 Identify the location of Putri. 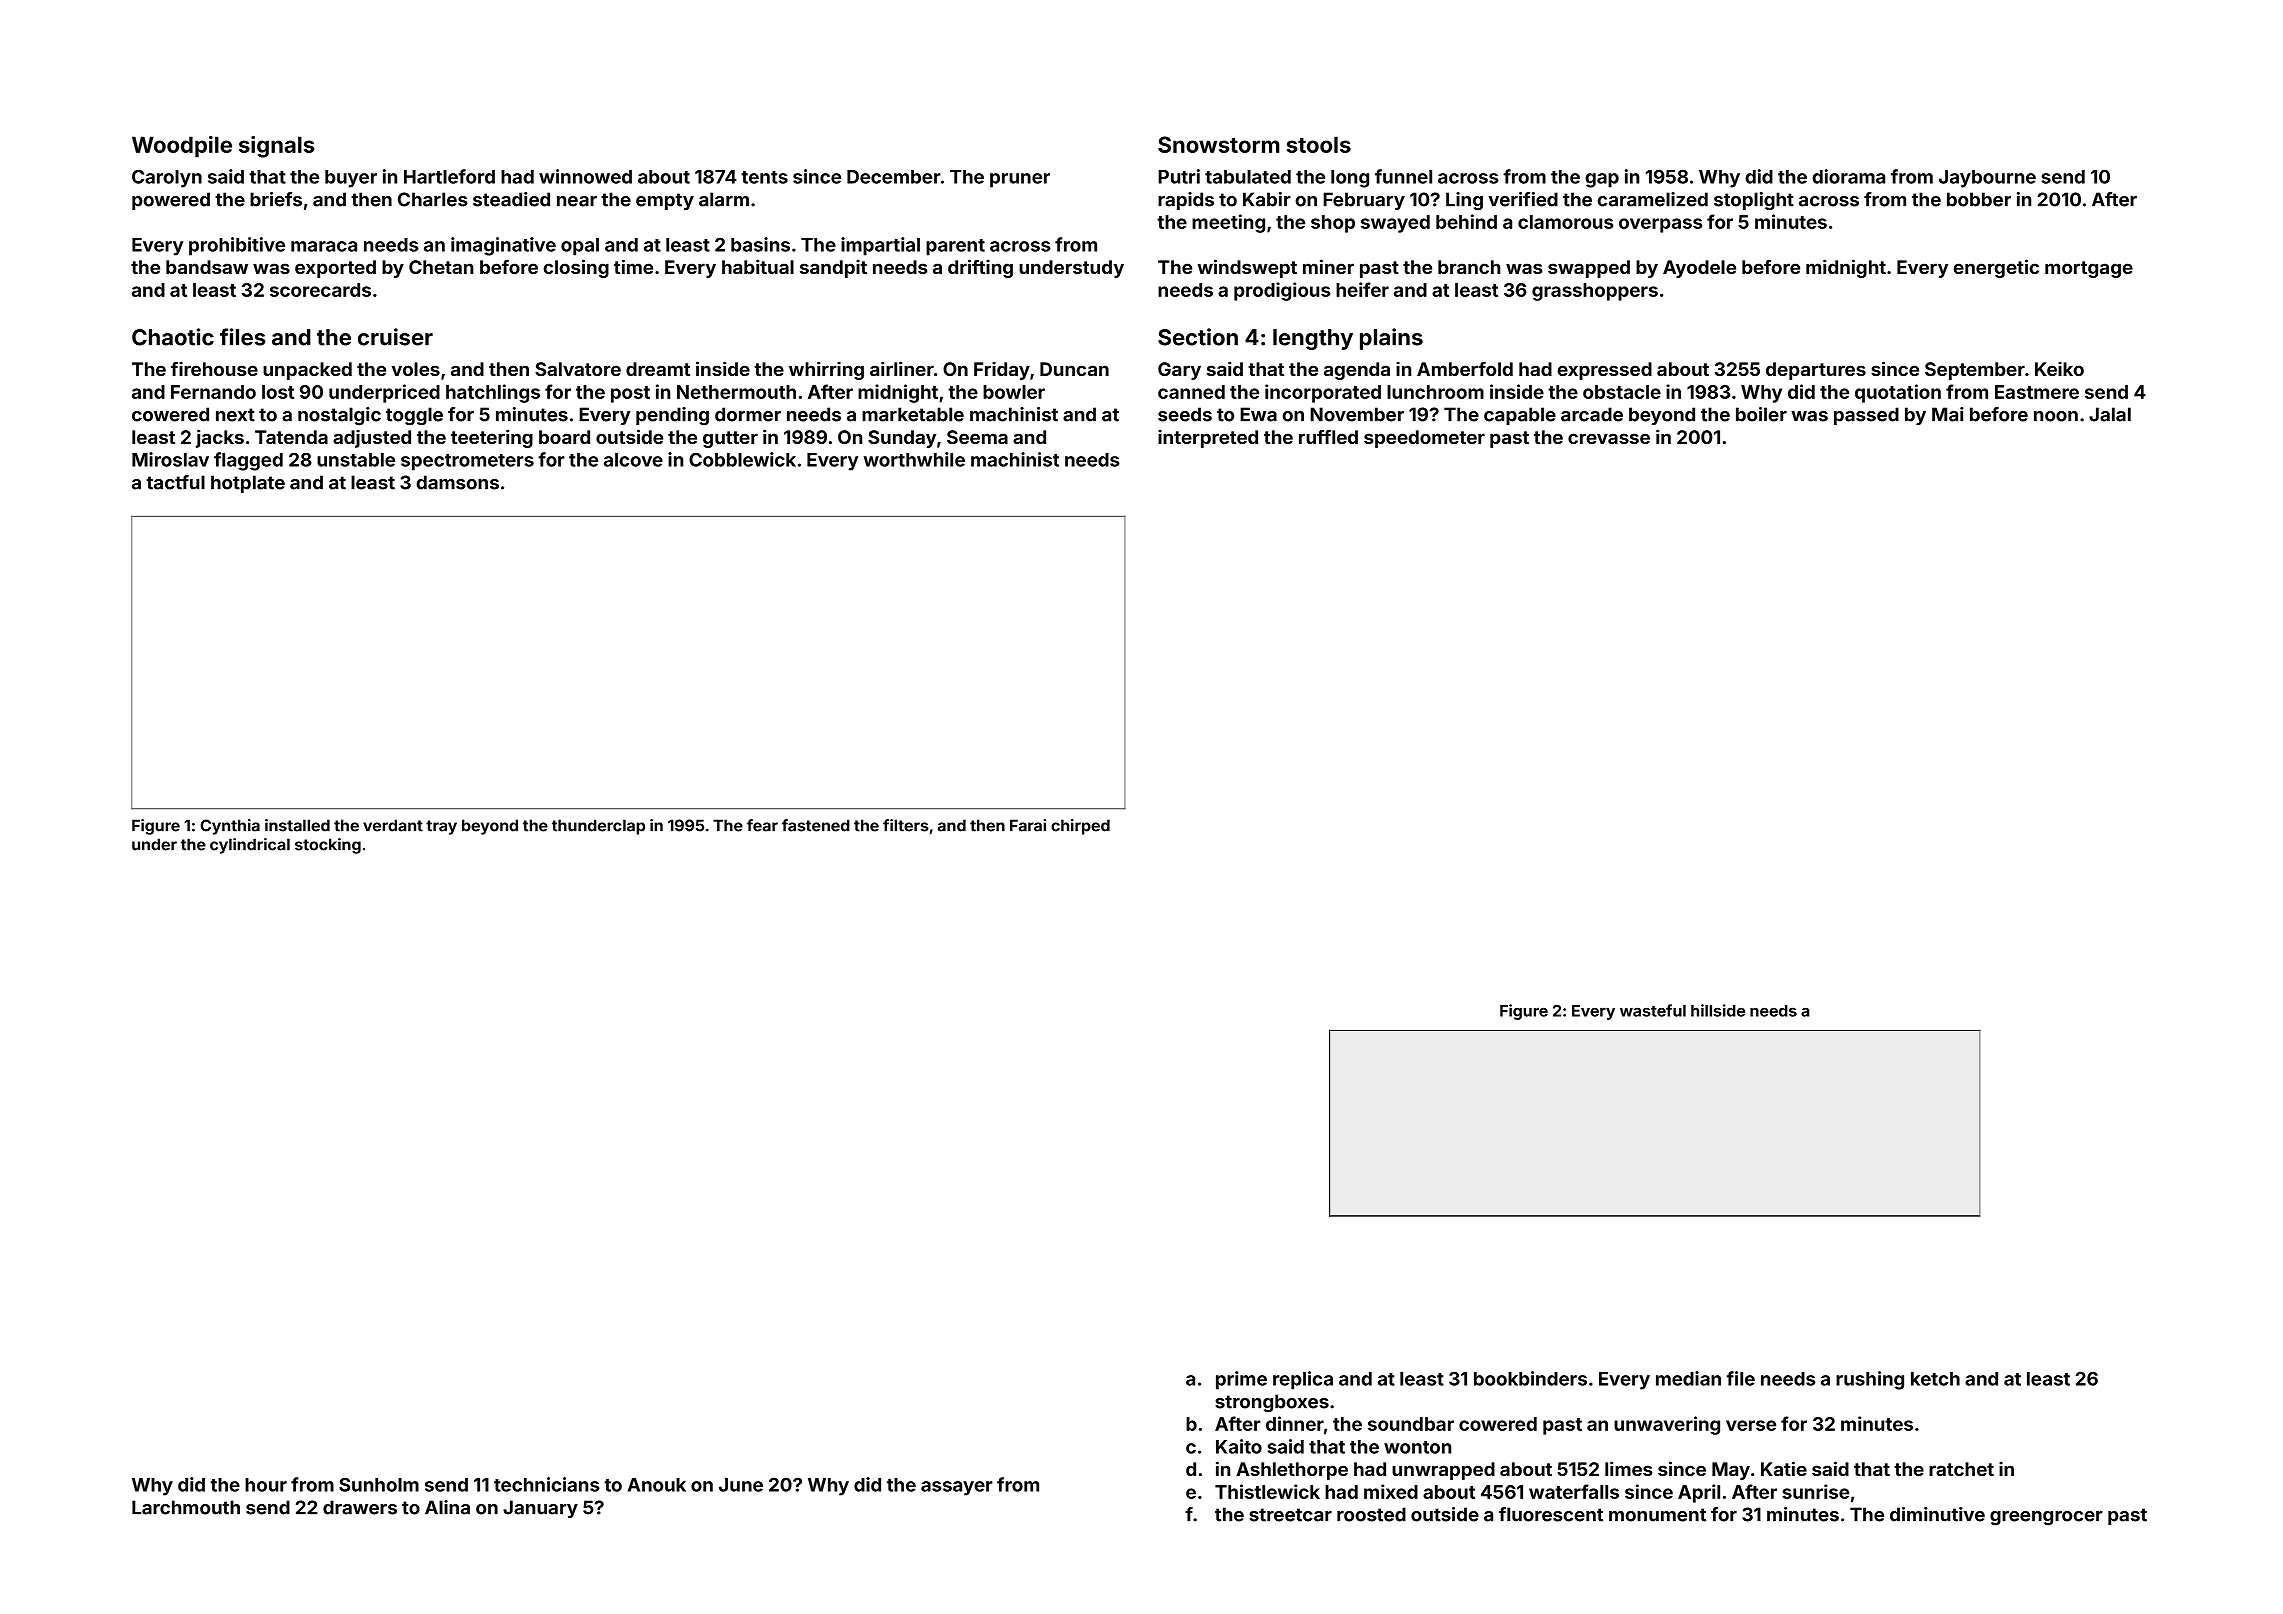
(1179, 176).
